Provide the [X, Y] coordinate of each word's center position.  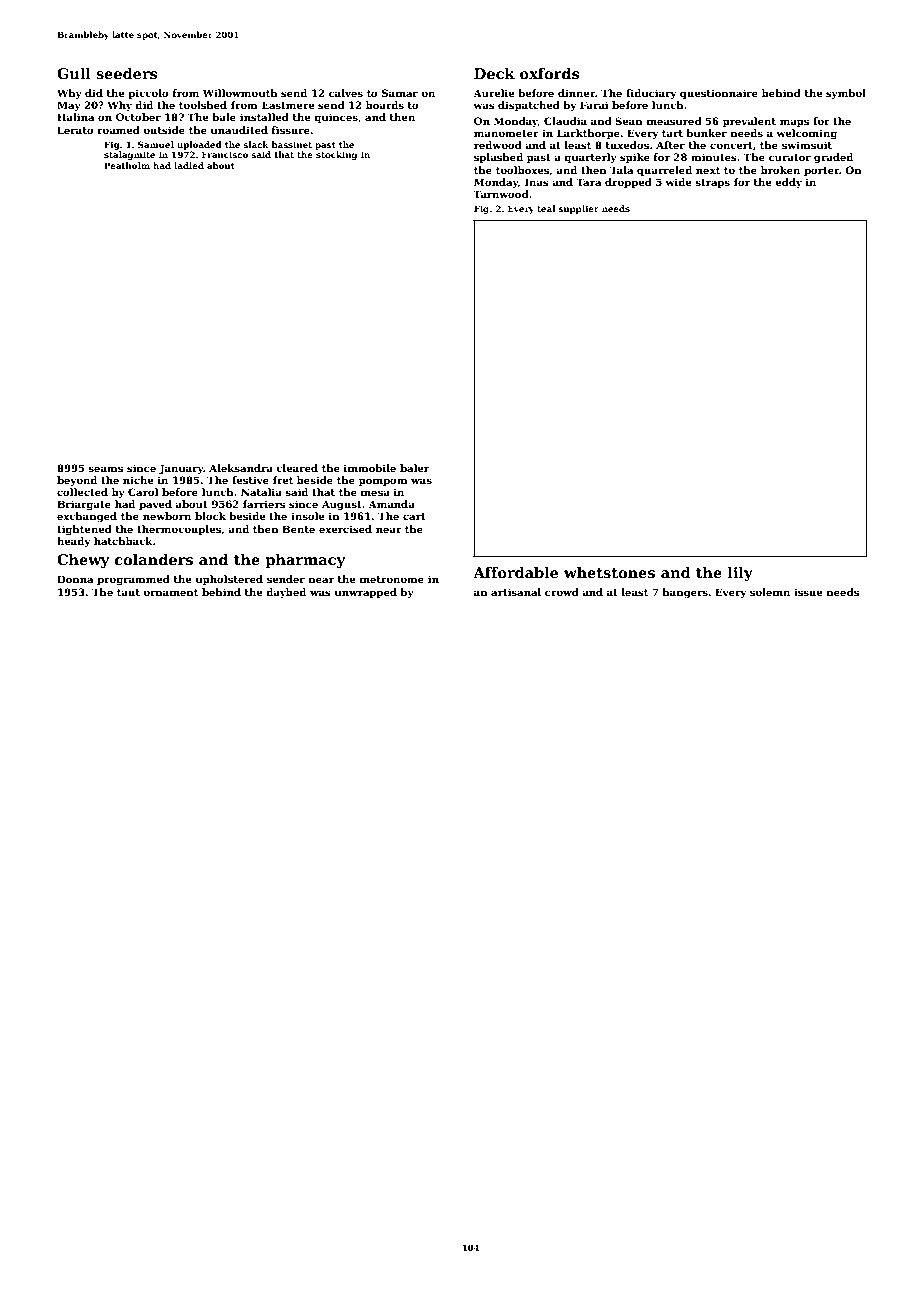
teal [546, 208]
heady [73, 542]
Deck [494, 73]
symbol [846, 94]
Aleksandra [241, 468]
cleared [297, 468]
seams [105, 469]
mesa [375, 493]
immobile [370, 468]
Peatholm [127, 165]
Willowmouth [240, 93]
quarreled [664, 171]
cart [414, 516]
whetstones [609, 572]
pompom [383, 482]
